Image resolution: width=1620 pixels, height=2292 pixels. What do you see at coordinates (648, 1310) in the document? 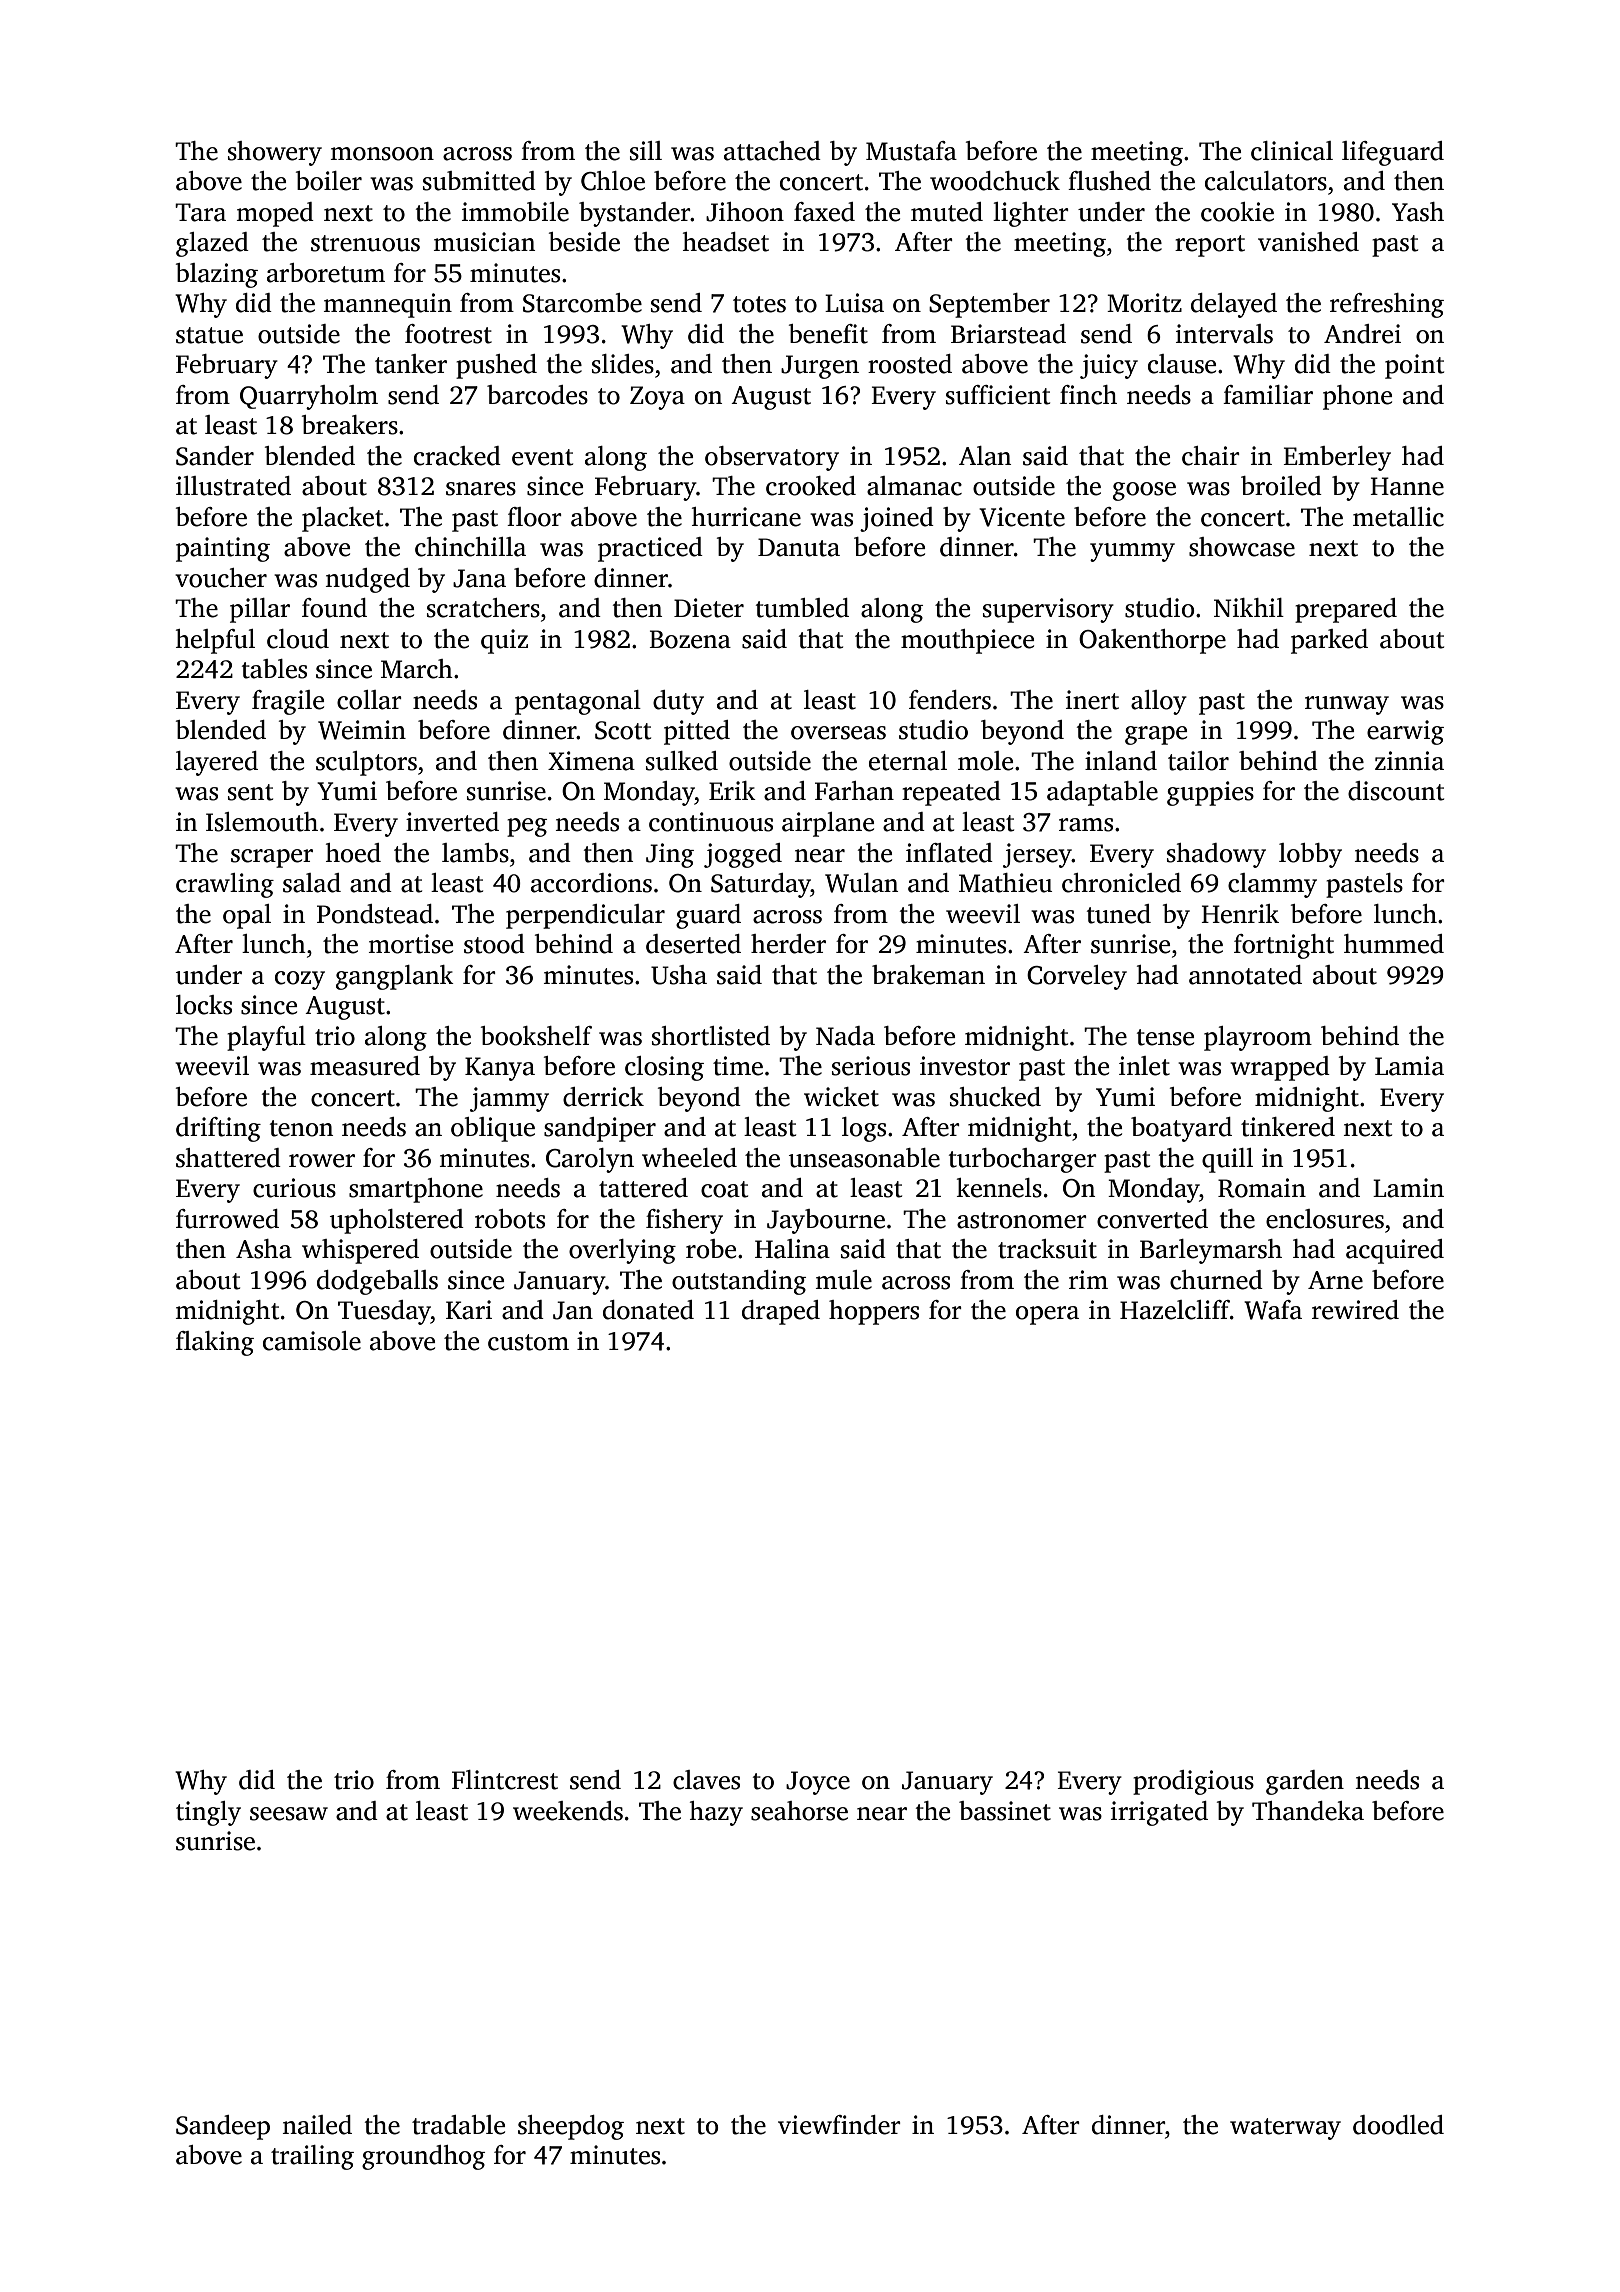
I see `donated` at bounding box center [648, 1310].
